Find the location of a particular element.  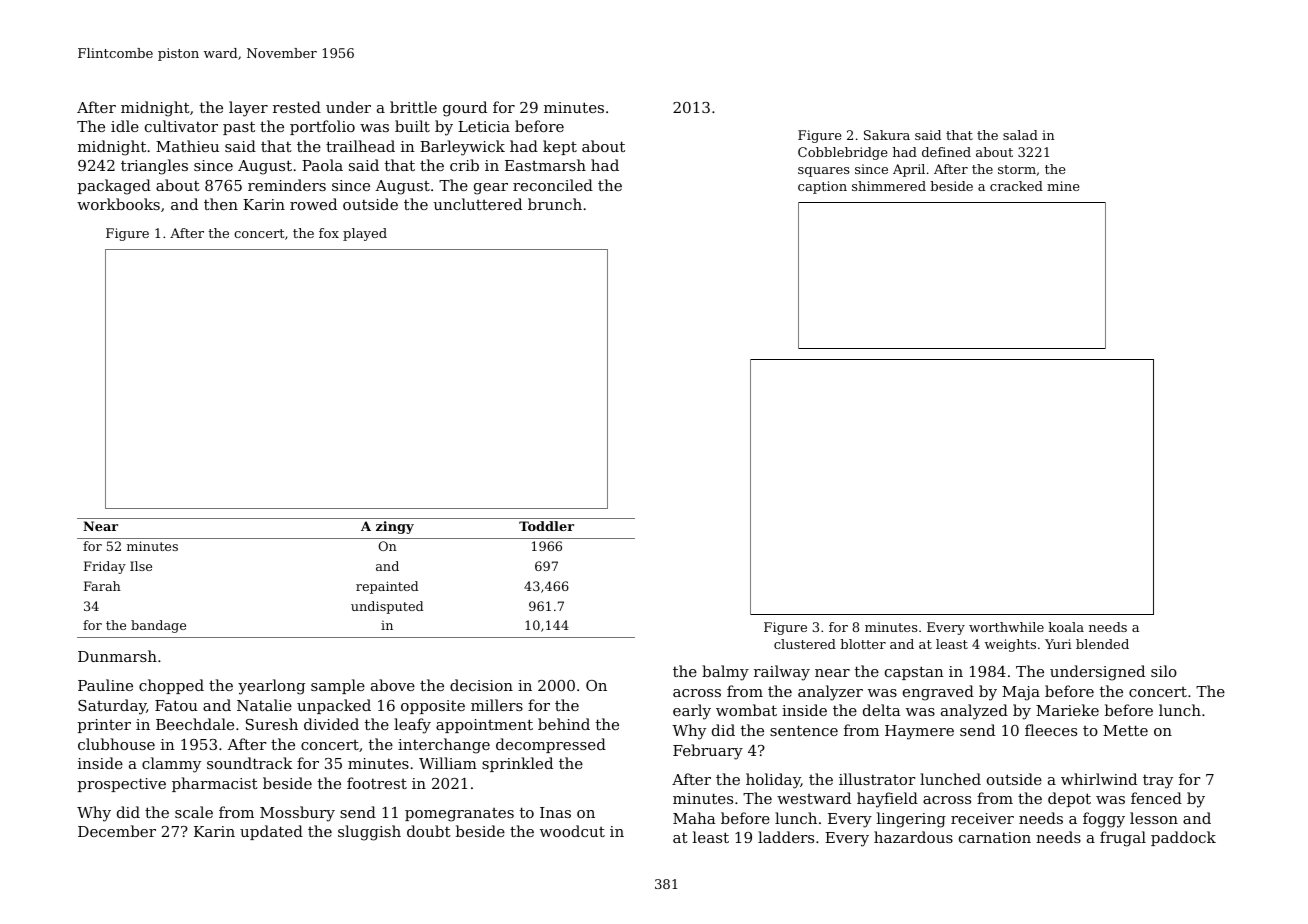

Toddler is located at coordinates (546, 526).
